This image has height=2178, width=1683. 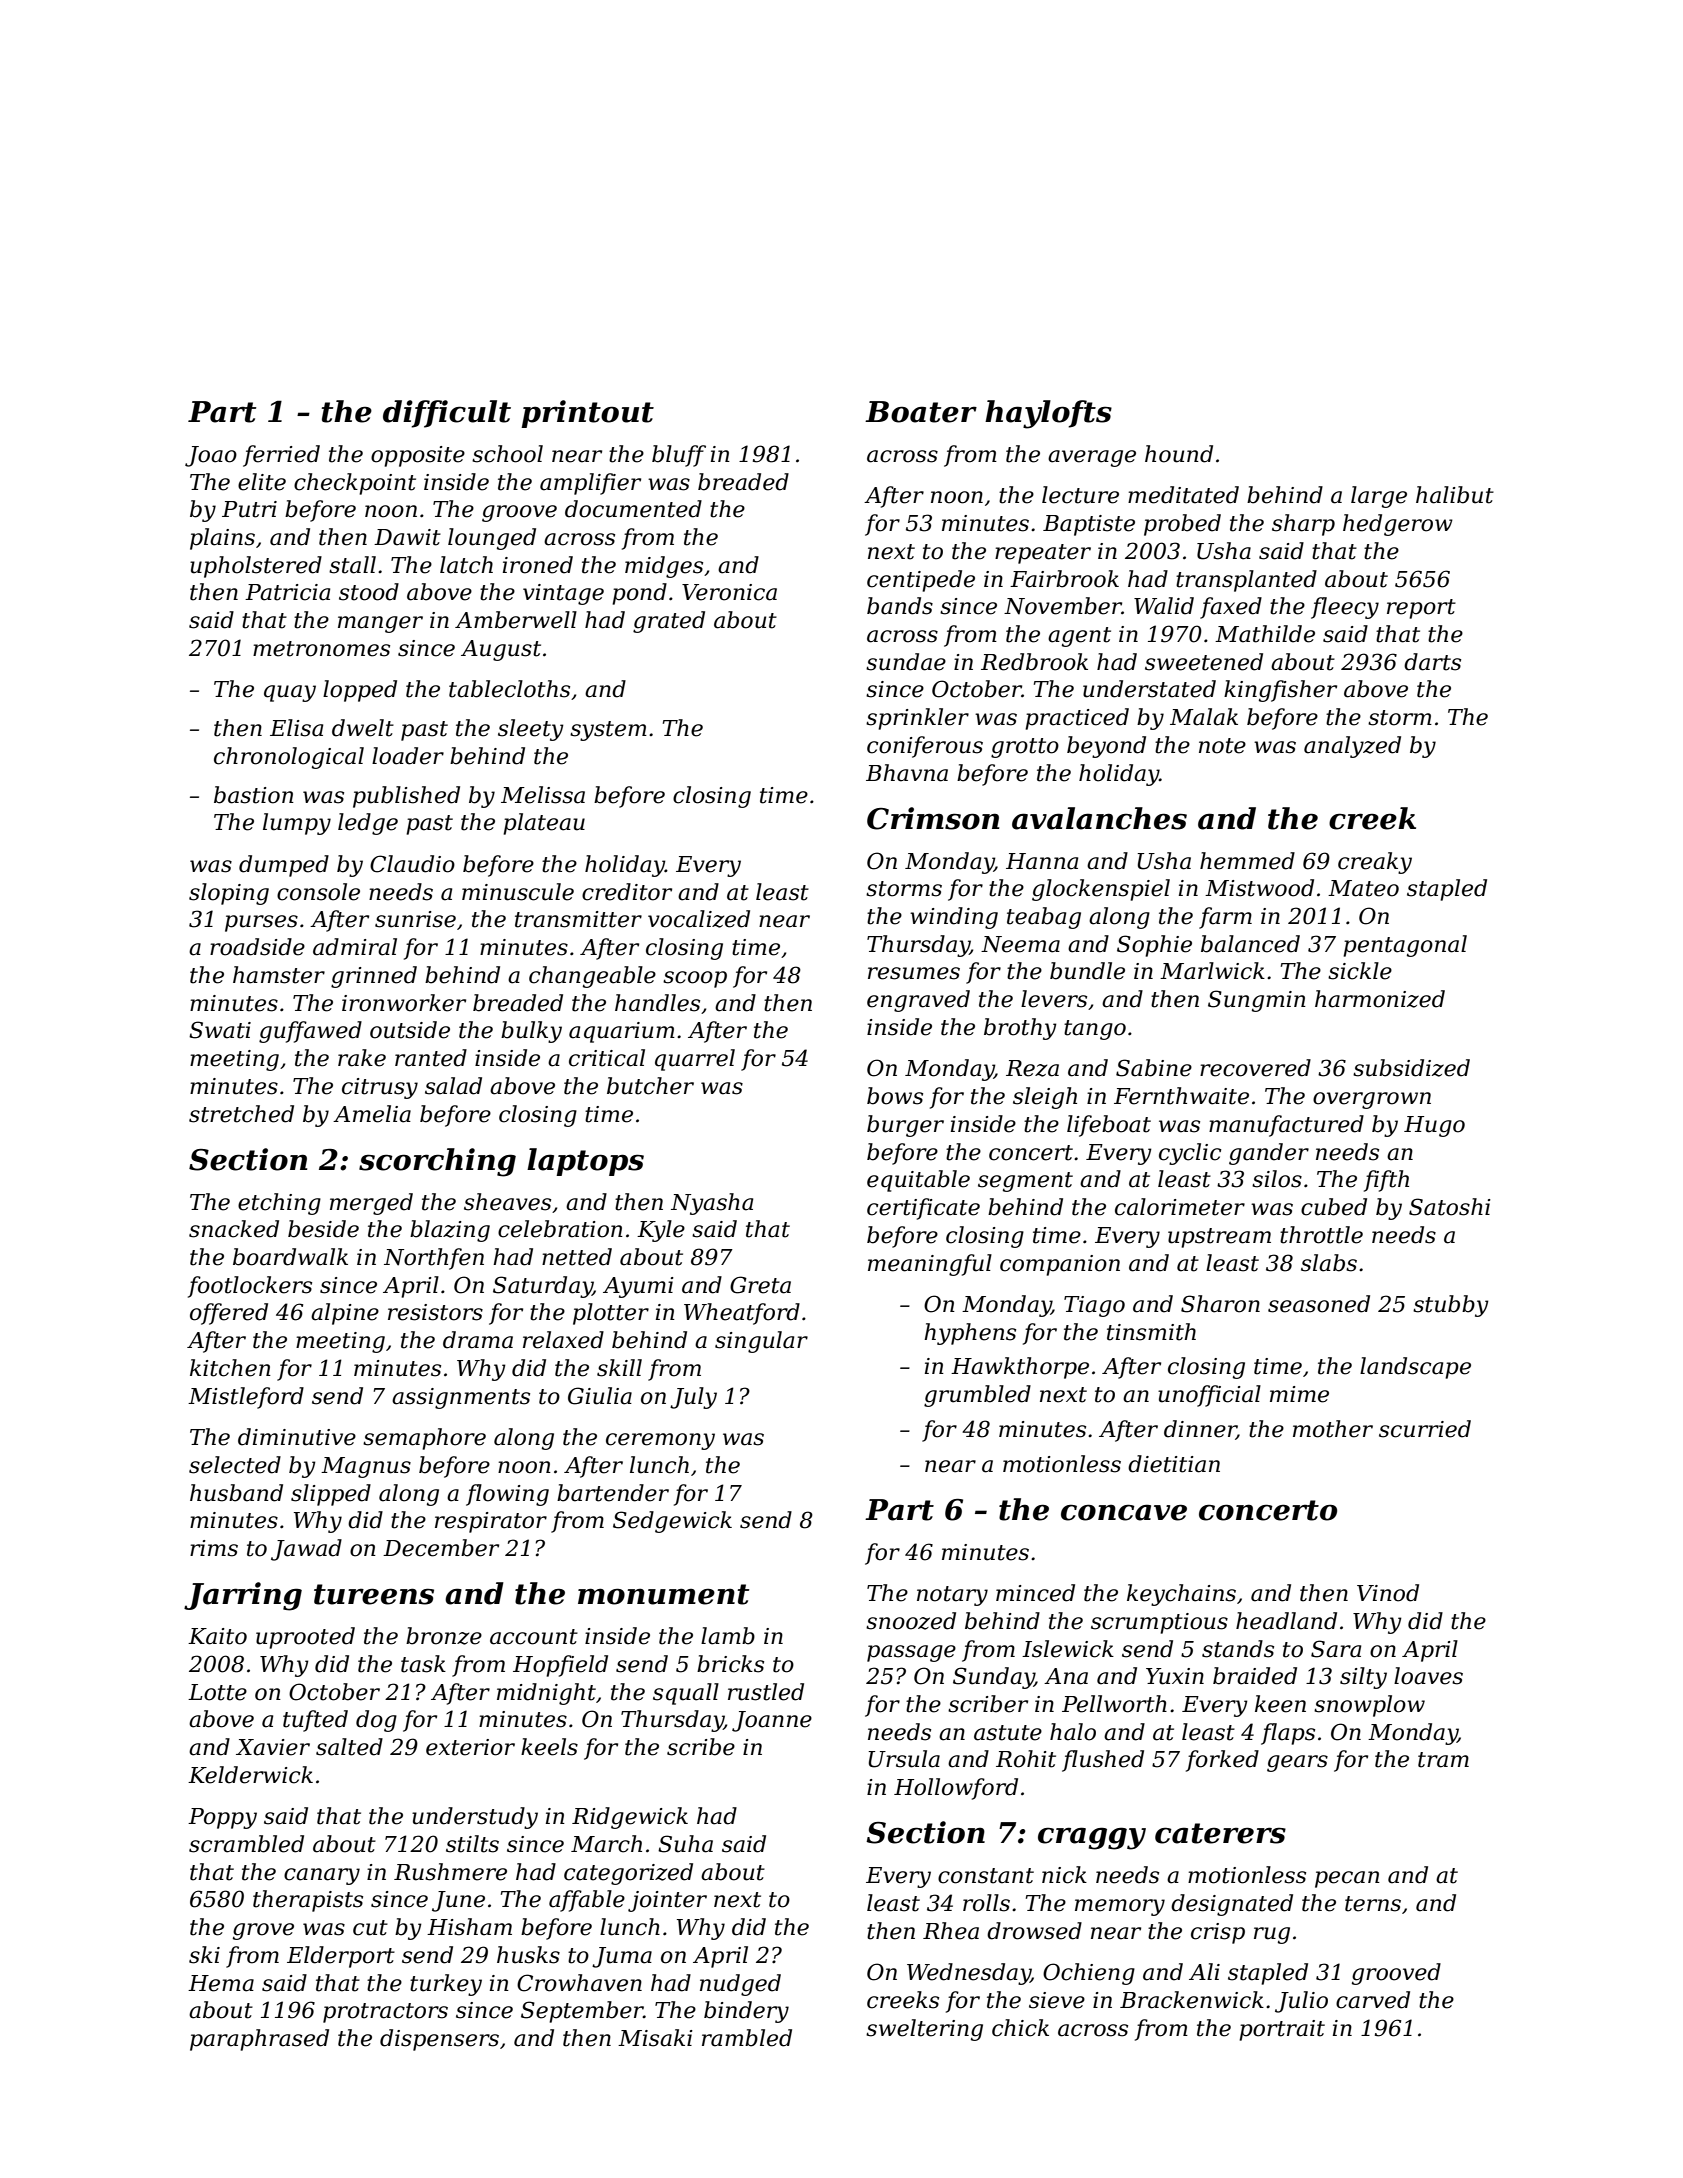 What do you see at coordinates (1180, 1207) in the image?
I see `calorimeter` at bounding box center [1180, 1207].
